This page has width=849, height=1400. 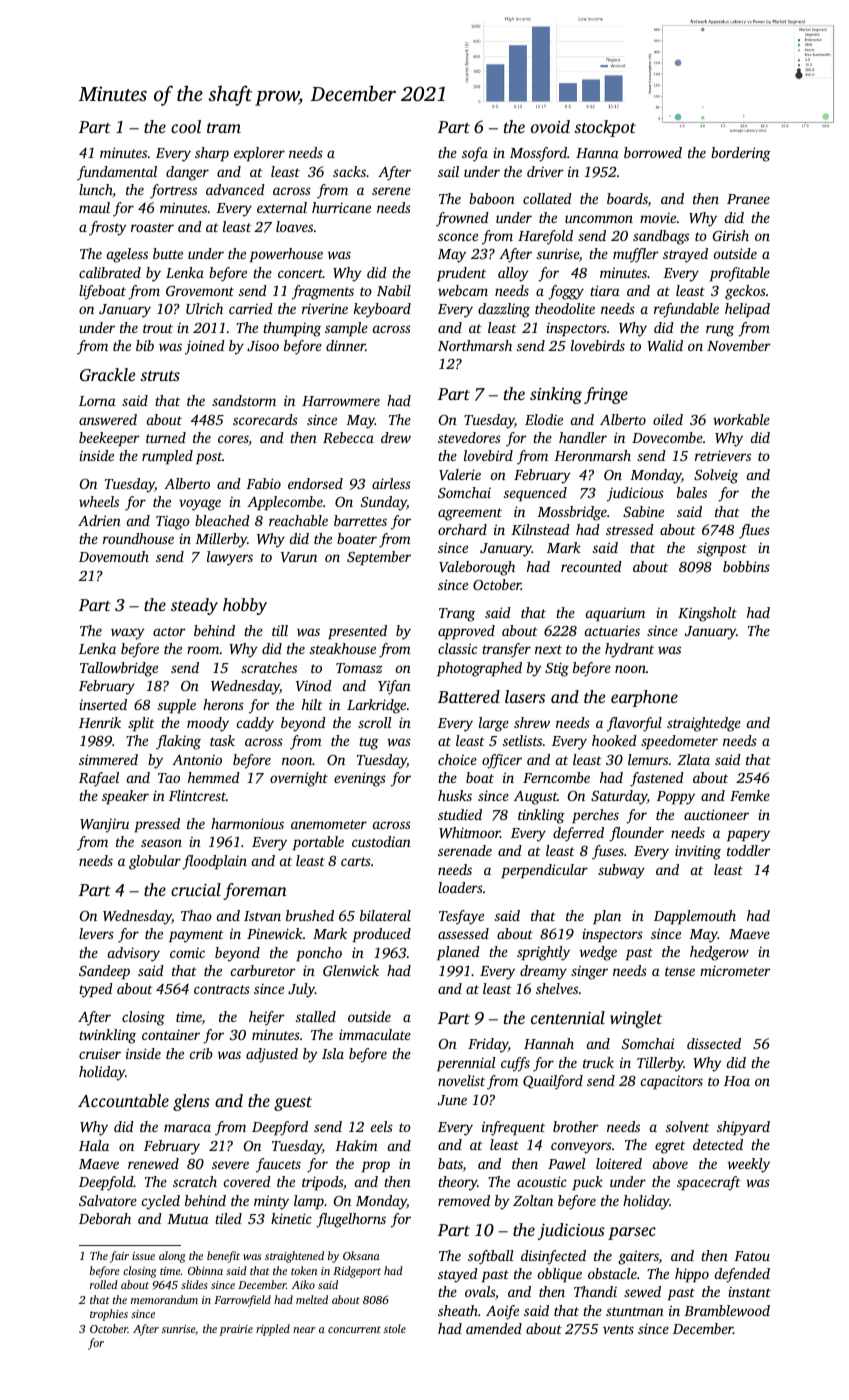 What do you see at coordinates (233, 440) in the page?
I see `cores` at bounding box center [233, 440].
